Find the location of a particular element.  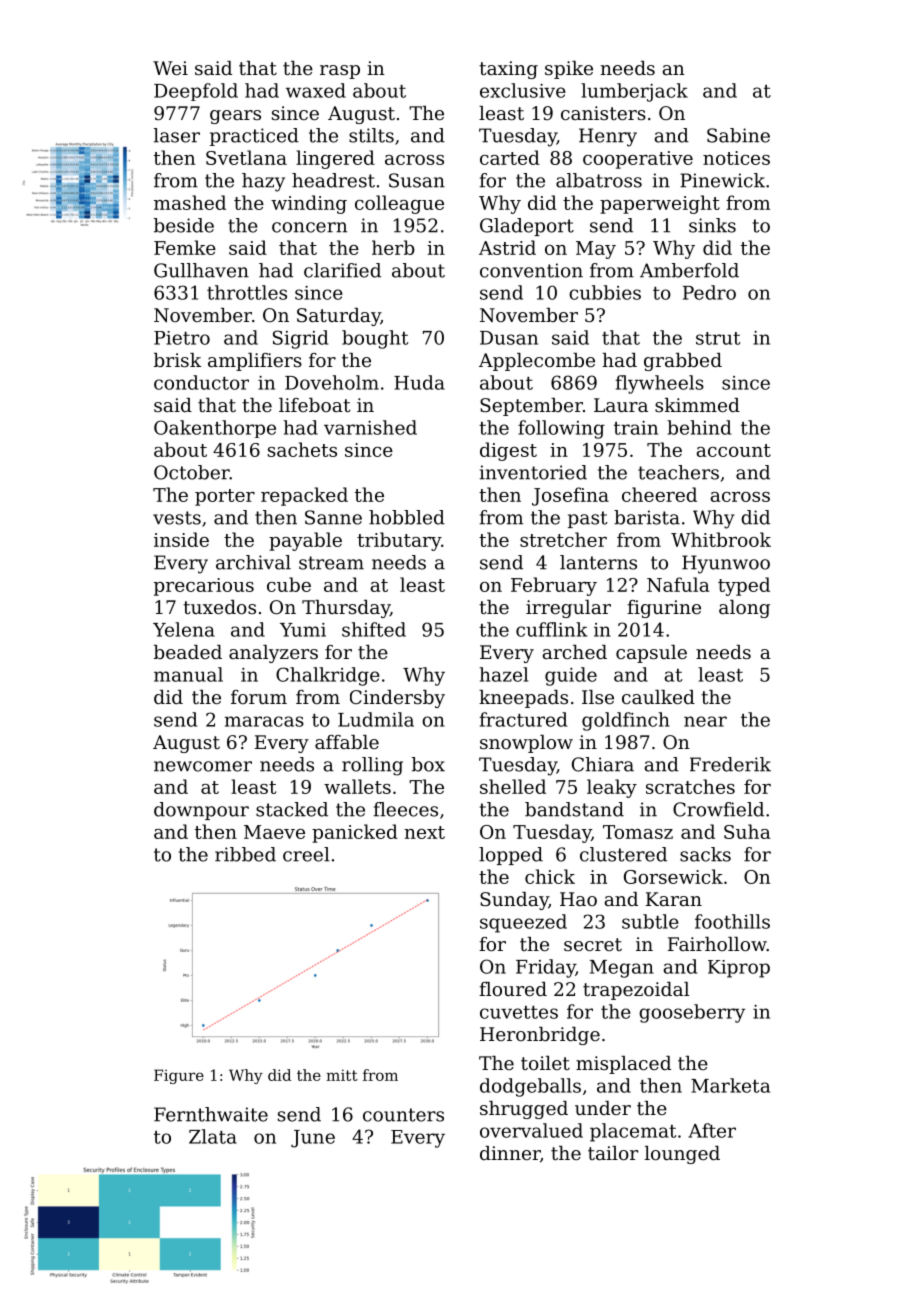

laser is located at coordinates (177, 135).
